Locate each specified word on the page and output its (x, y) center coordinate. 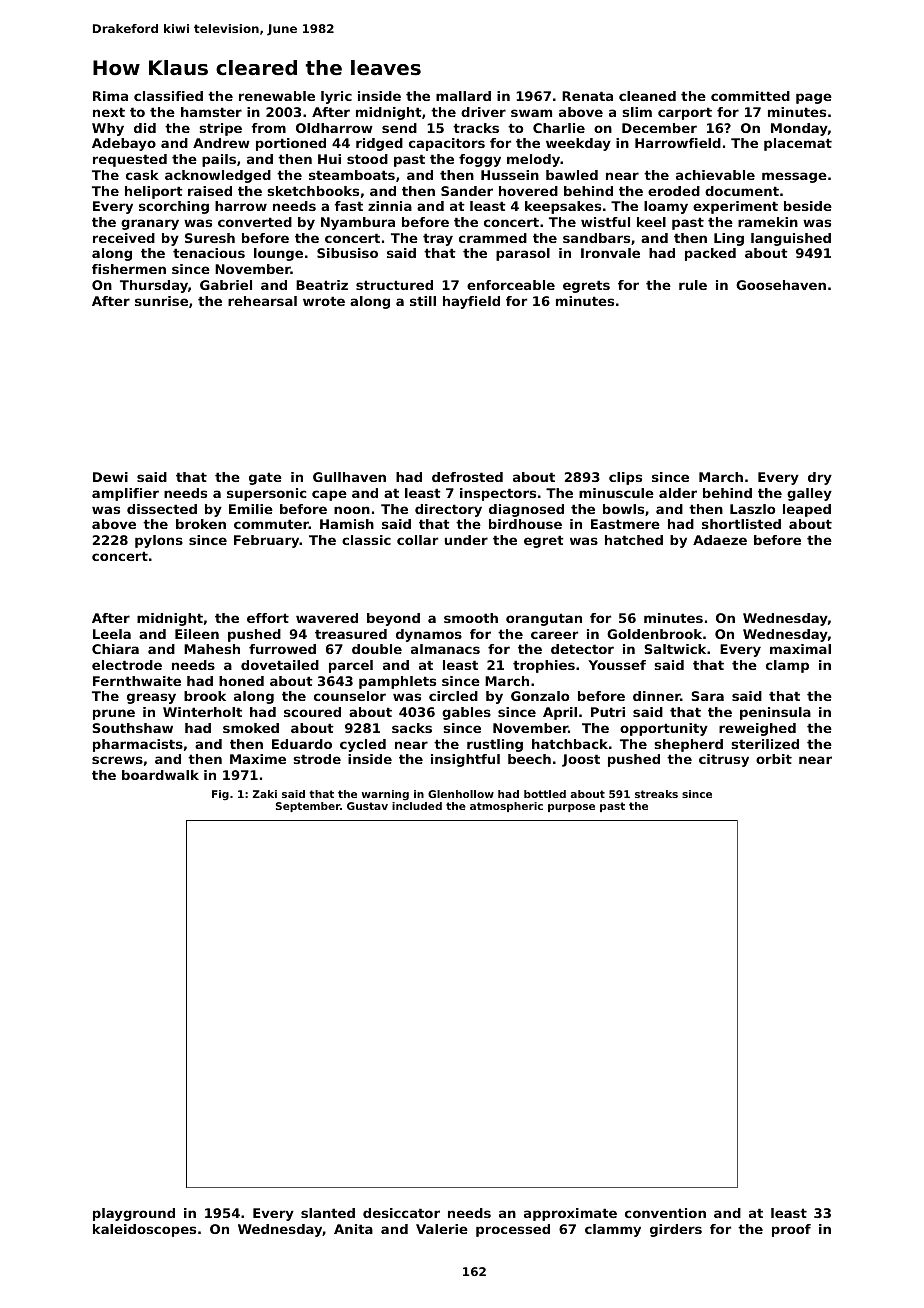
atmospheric (506, 807)
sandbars (596, 238)
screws (117, 760)
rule (693, 285)
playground (134, 1214)
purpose (571, 808)
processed (513, 1230)
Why (108, 129)
